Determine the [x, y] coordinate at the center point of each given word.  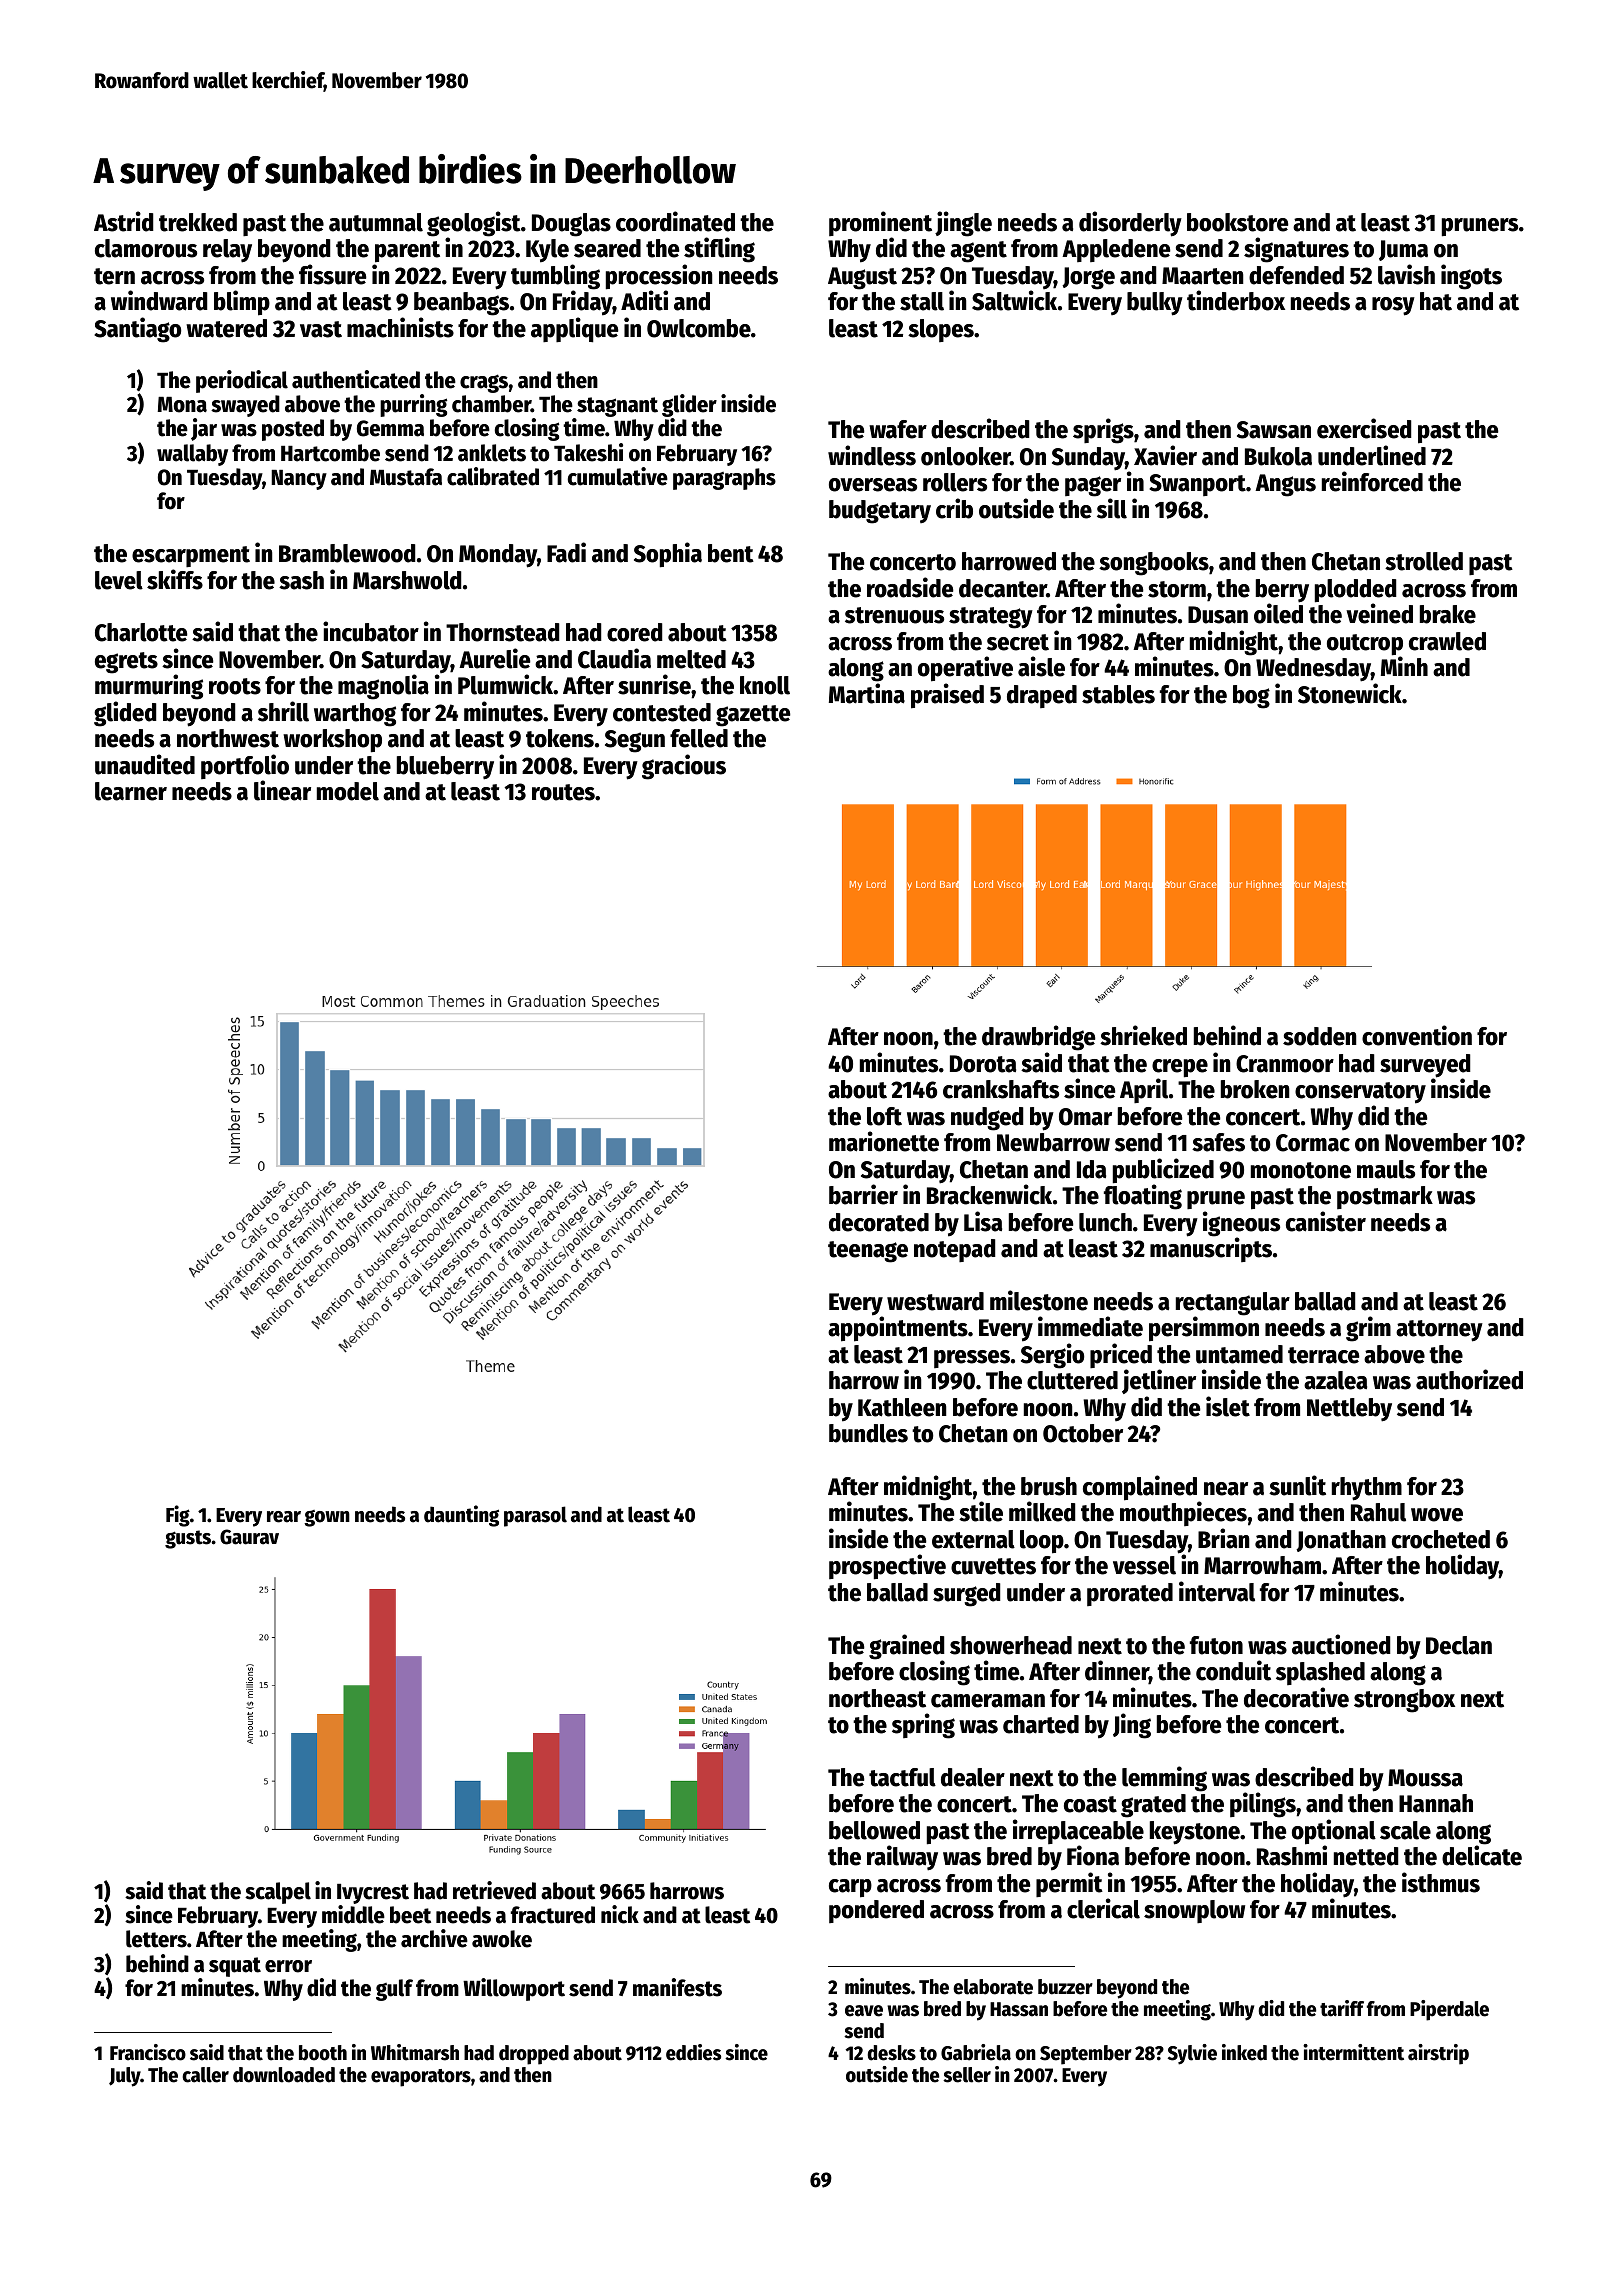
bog [1251, 697]
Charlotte [141, 632]
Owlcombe [699, 328]
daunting [461, 1516]
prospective [887, 1567]
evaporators [421, 2078]
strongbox [1404, 1701]
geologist [474, 224]
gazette [753, 716]
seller [967, 2075]
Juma [1403, 250]
